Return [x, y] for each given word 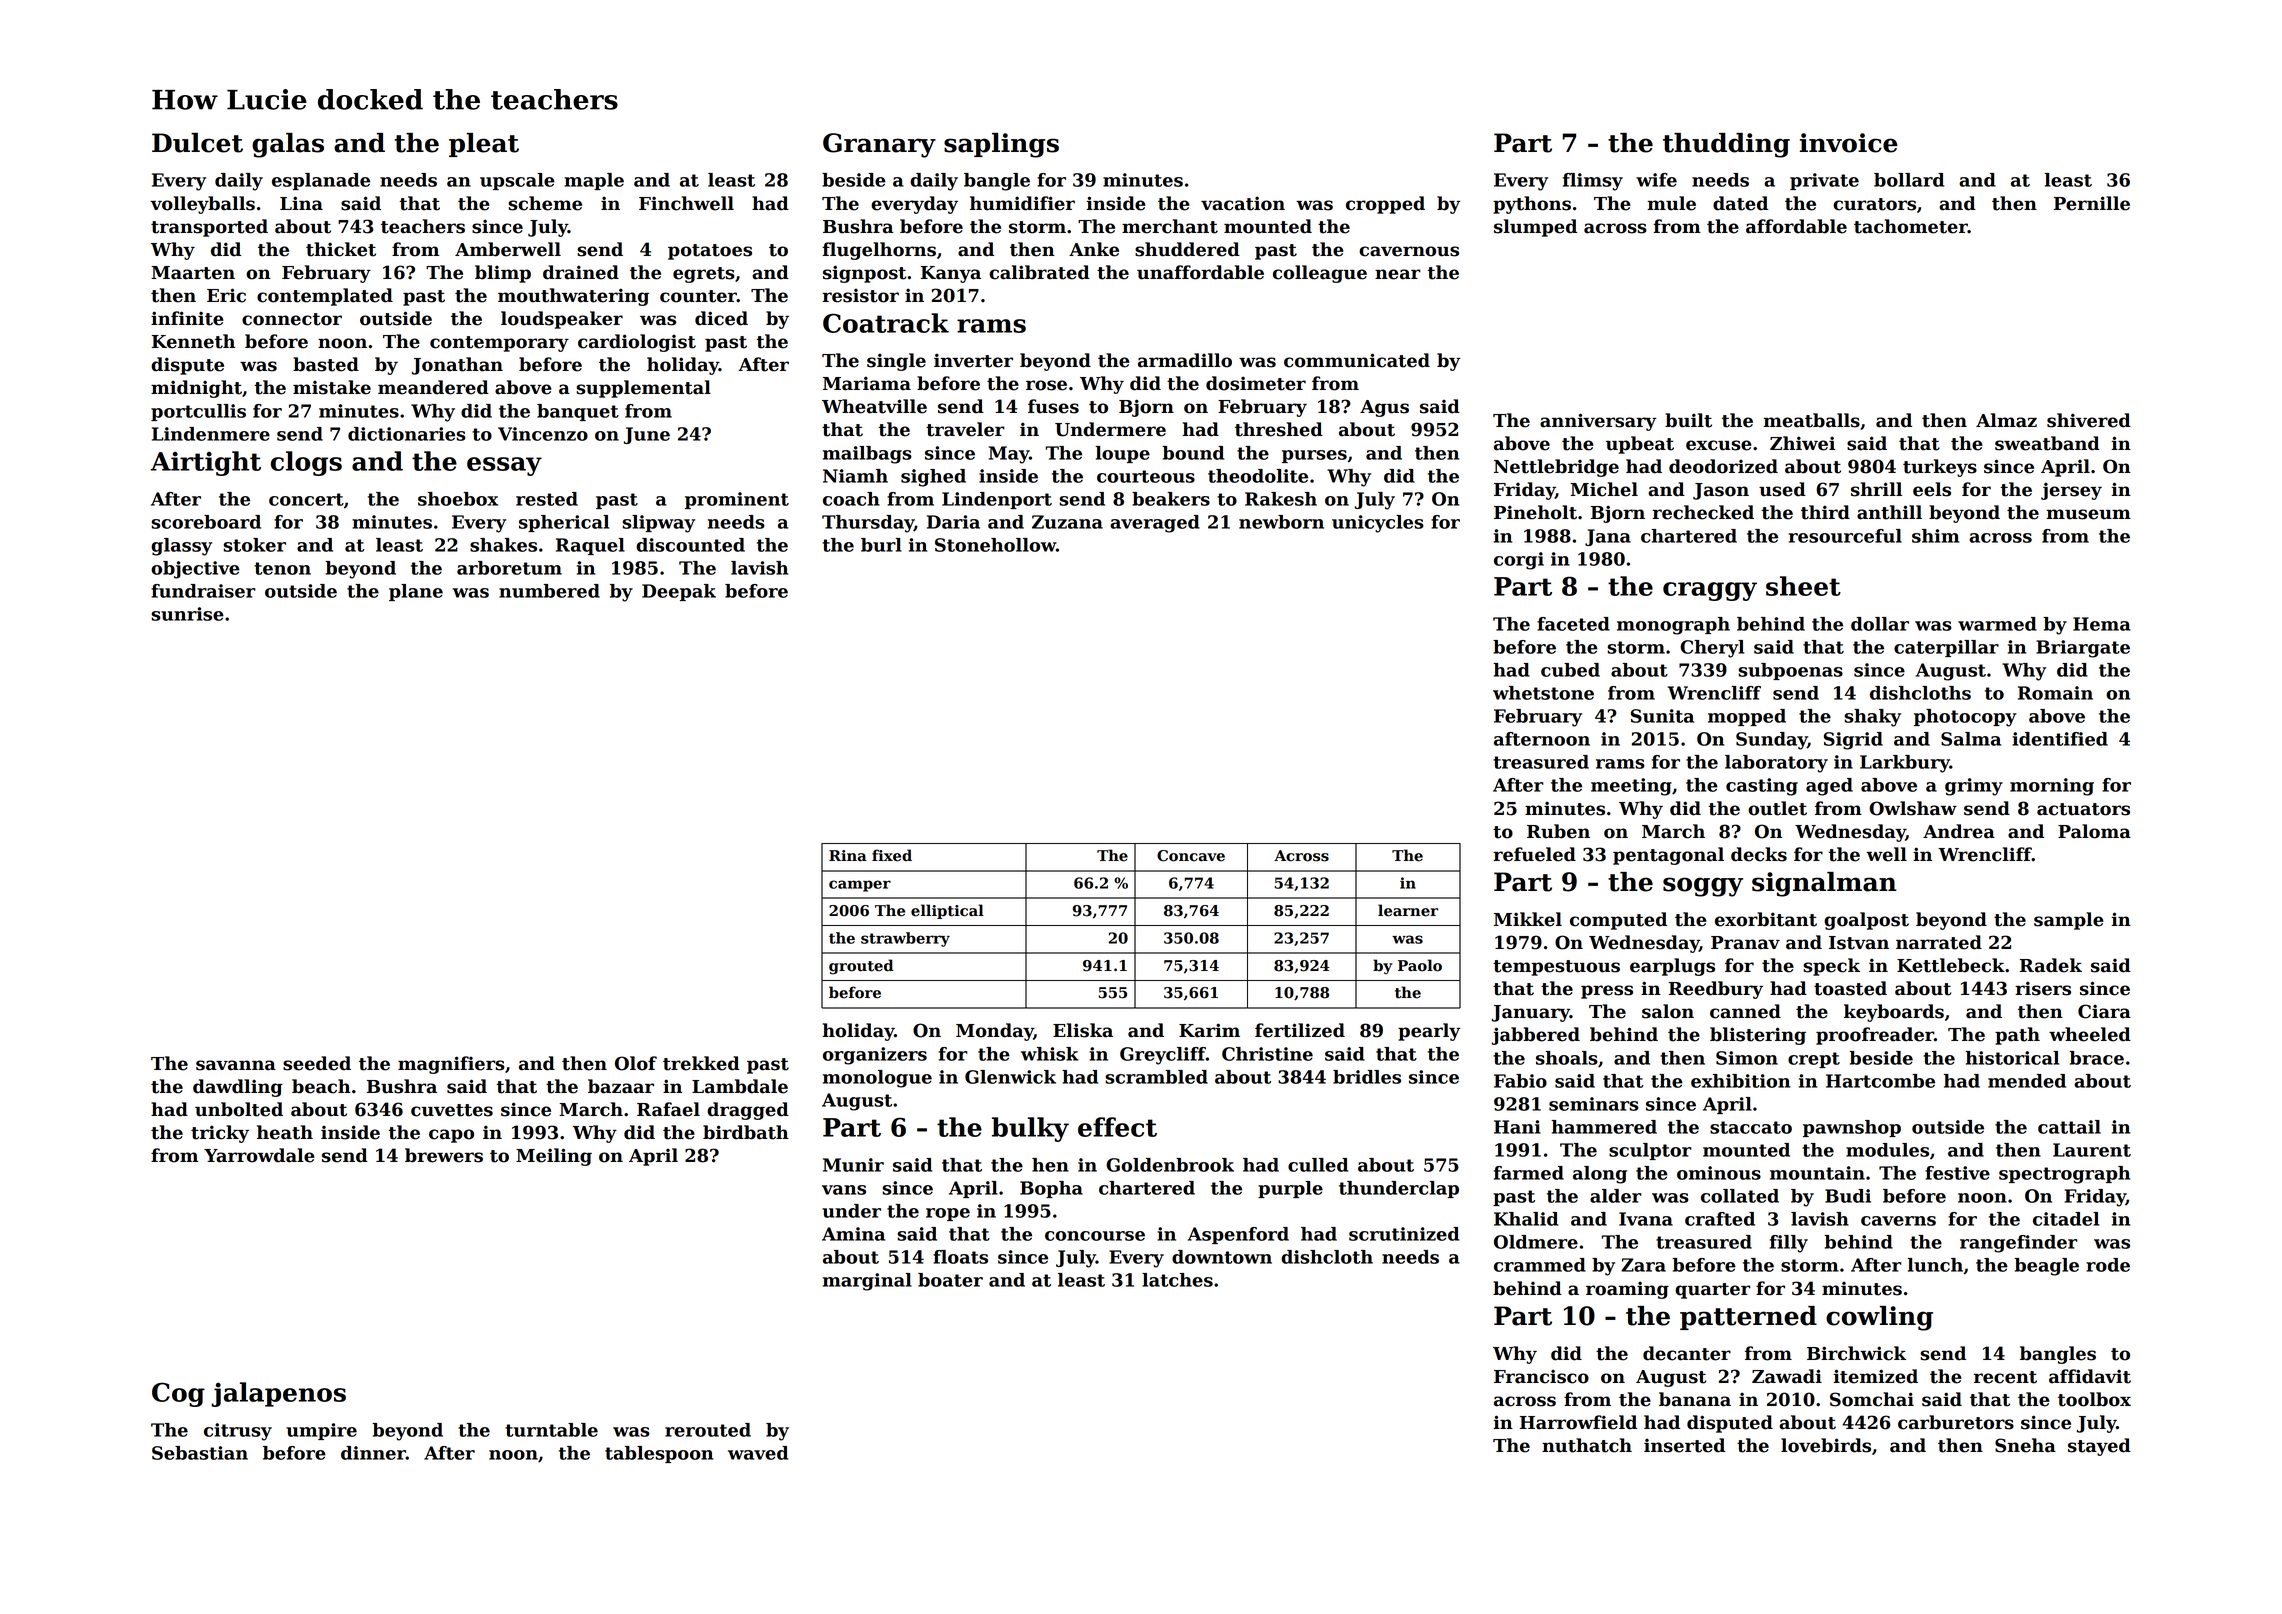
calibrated [1039, 272]
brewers [444, 1155]
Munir [853, 1165]
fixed [892, 855]
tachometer [1911, 226]
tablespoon [659, 1454]
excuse [1719, 445]
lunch [1935, 1265]
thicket [341, 249]
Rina [848, 856]
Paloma [2094, 831]
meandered [433, 387]
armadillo [1185, 360]
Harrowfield [1578, 1422]
